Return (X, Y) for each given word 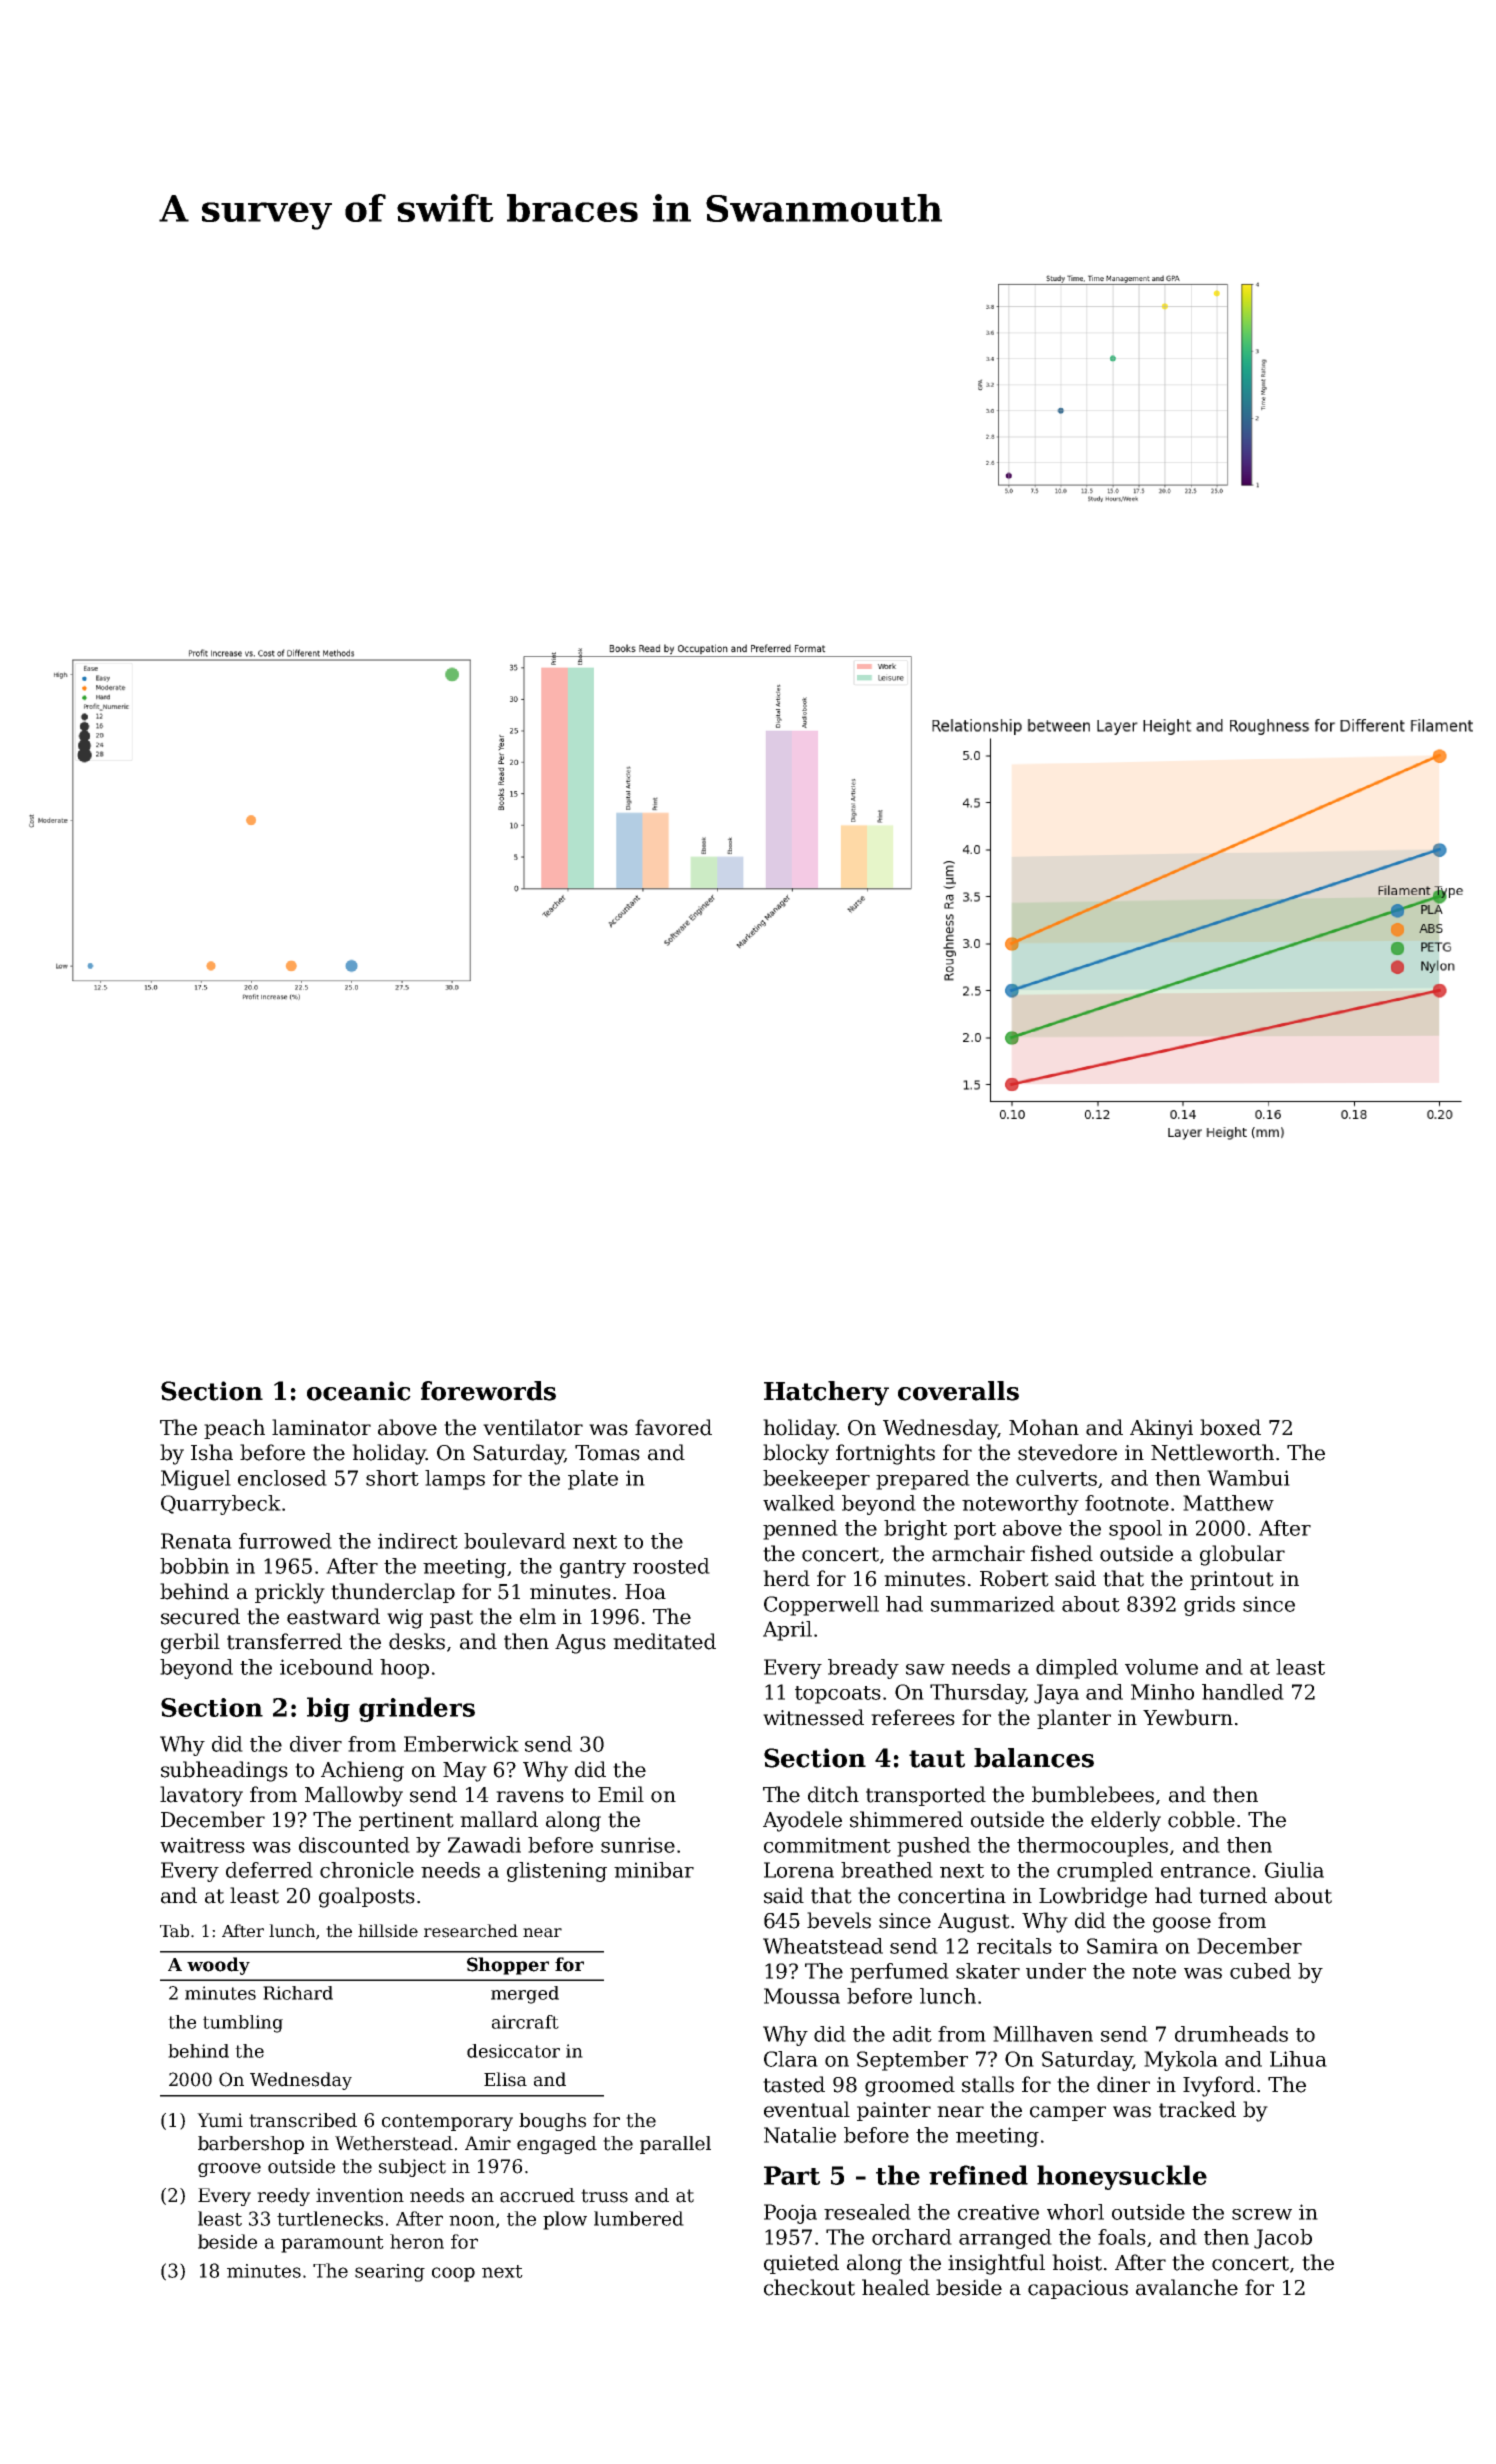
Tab (174, 1931)
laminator (321, 1427)
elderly (1126, 1821)
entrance (1205, 1871)
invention (360, 2195)
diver (316, 1744)
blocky (796, 1454)
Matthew (1228, 1503)
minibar (654, 1870)
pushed (934, 1847)
